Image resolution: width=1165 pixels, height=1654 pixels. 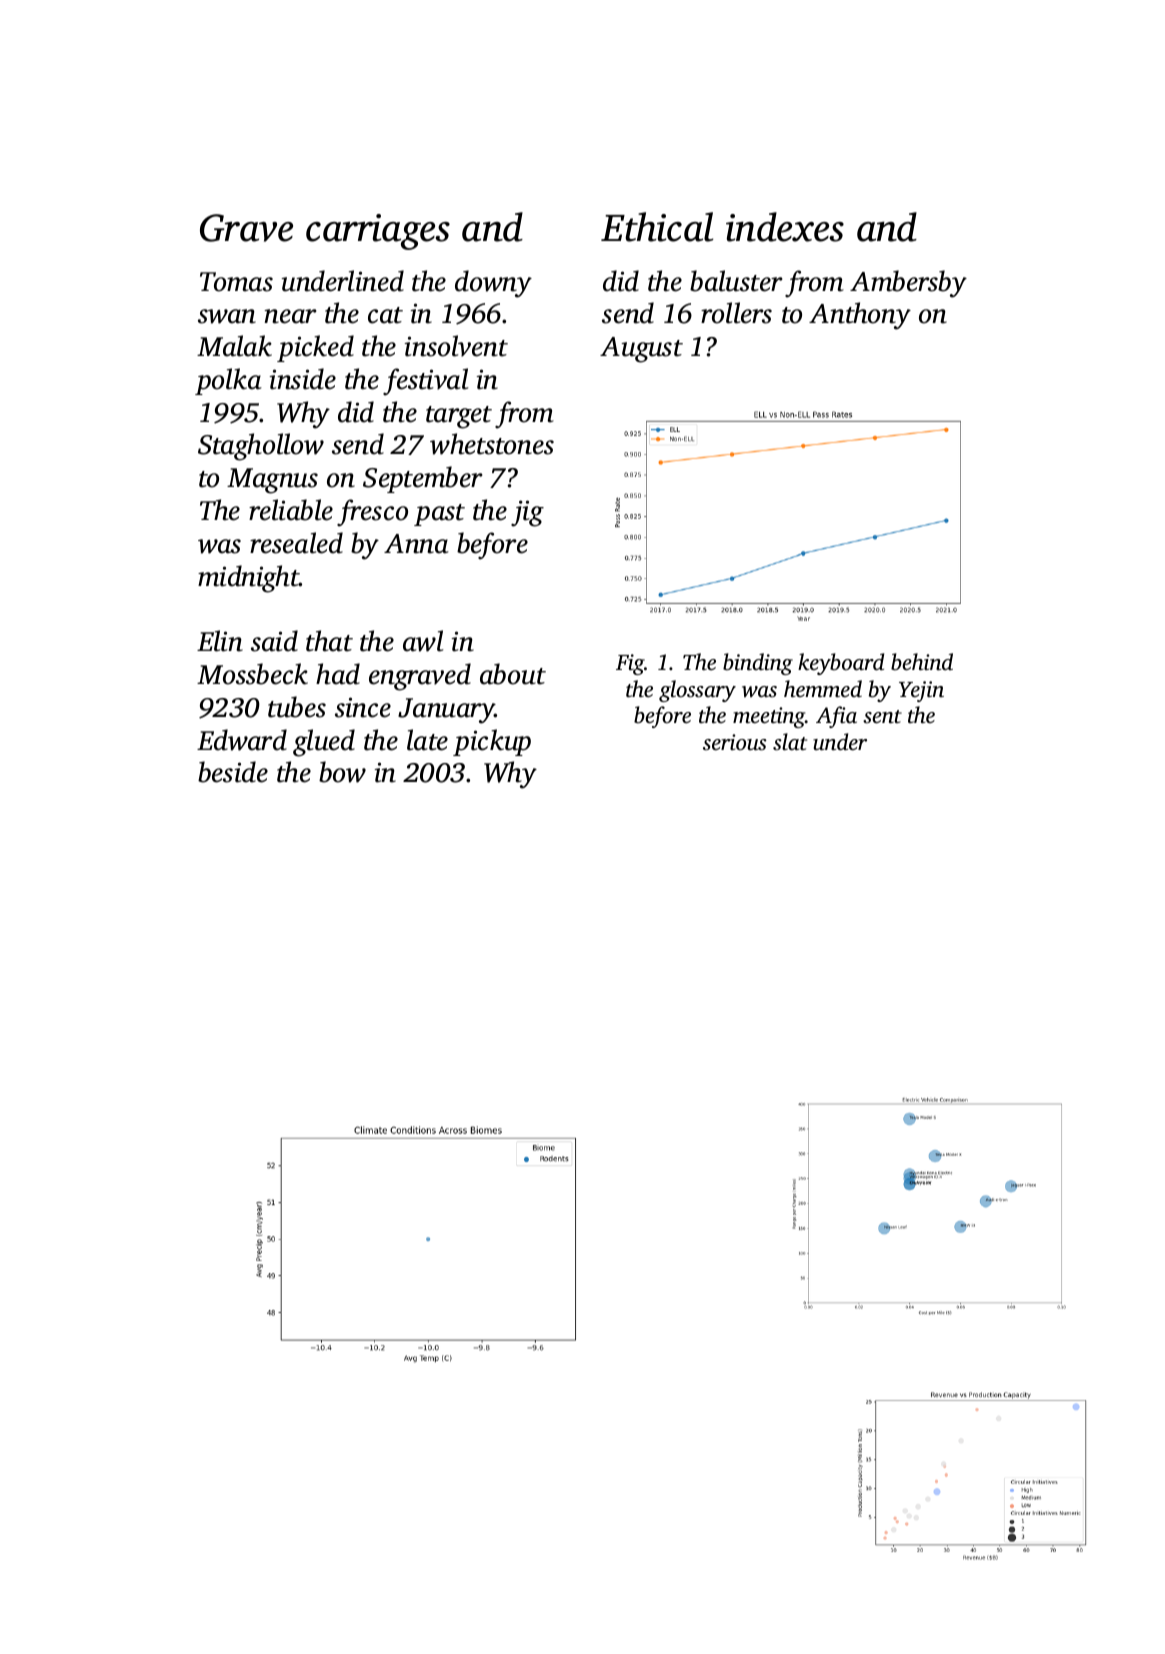 I want to click on jig, so click(x=527, y=513).
